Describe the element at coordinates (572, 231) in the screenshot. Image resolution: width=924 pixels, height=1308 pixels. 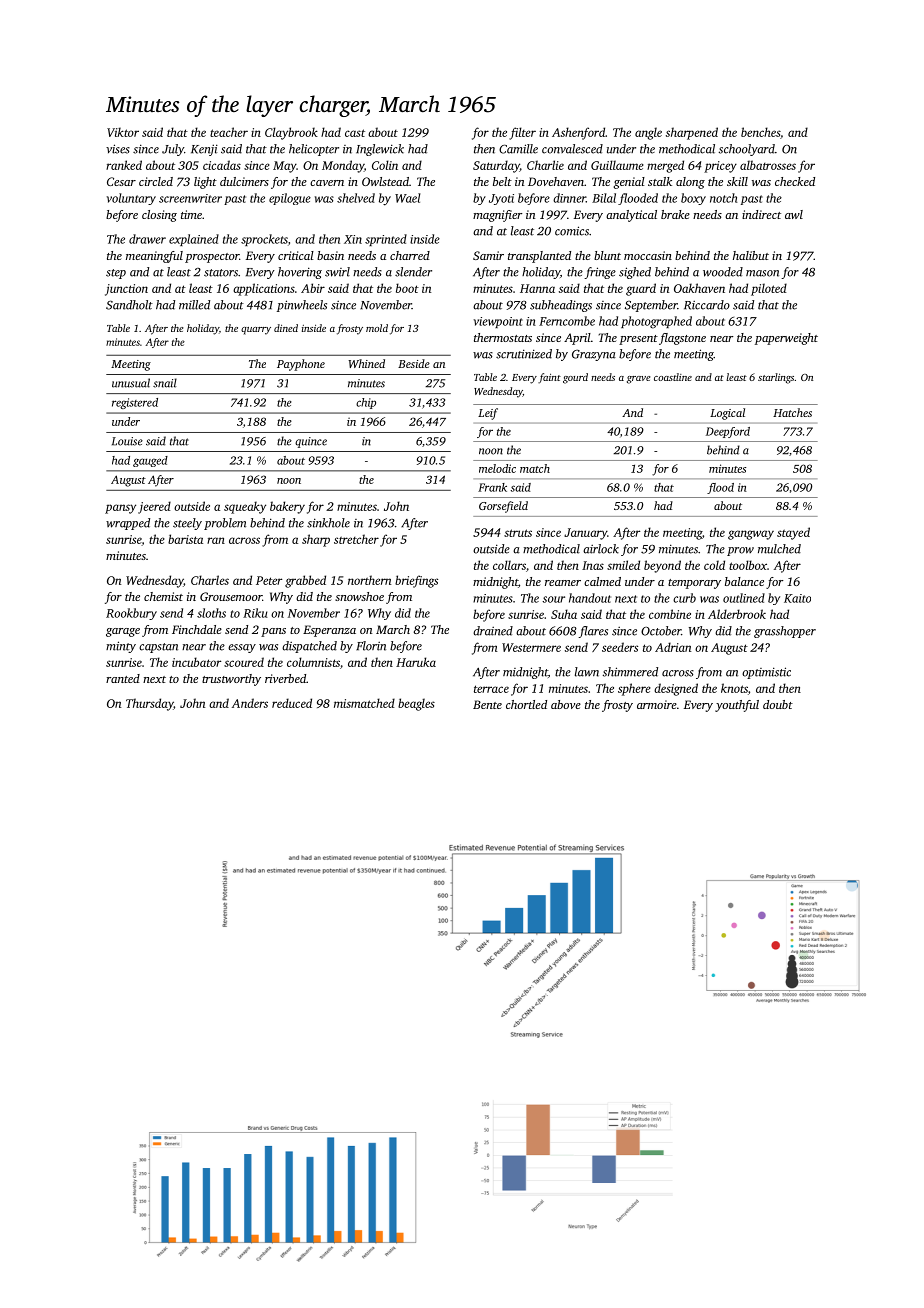
I see `comics` at that location.
